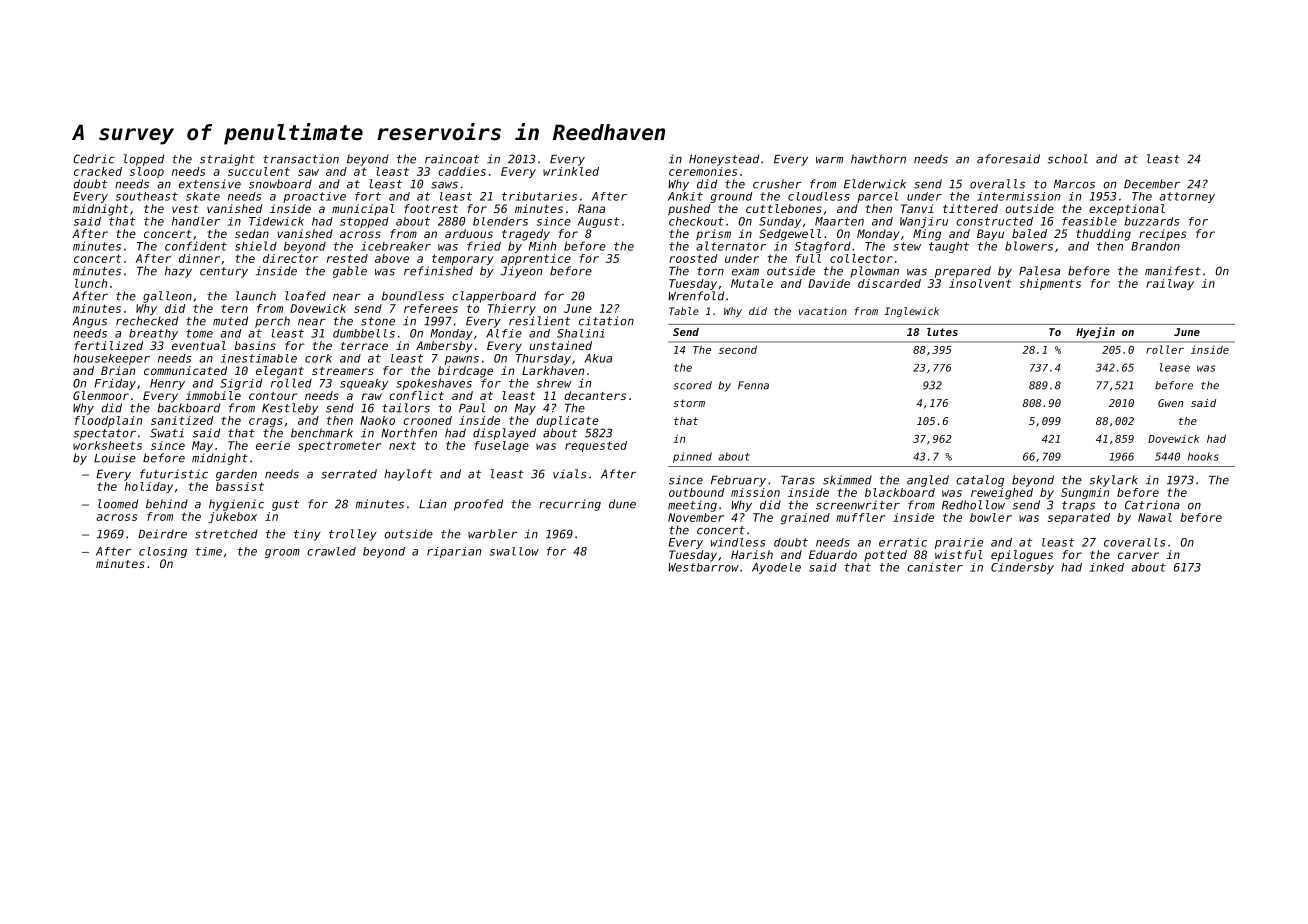  I want to click on parcel, so click(877, 197).
